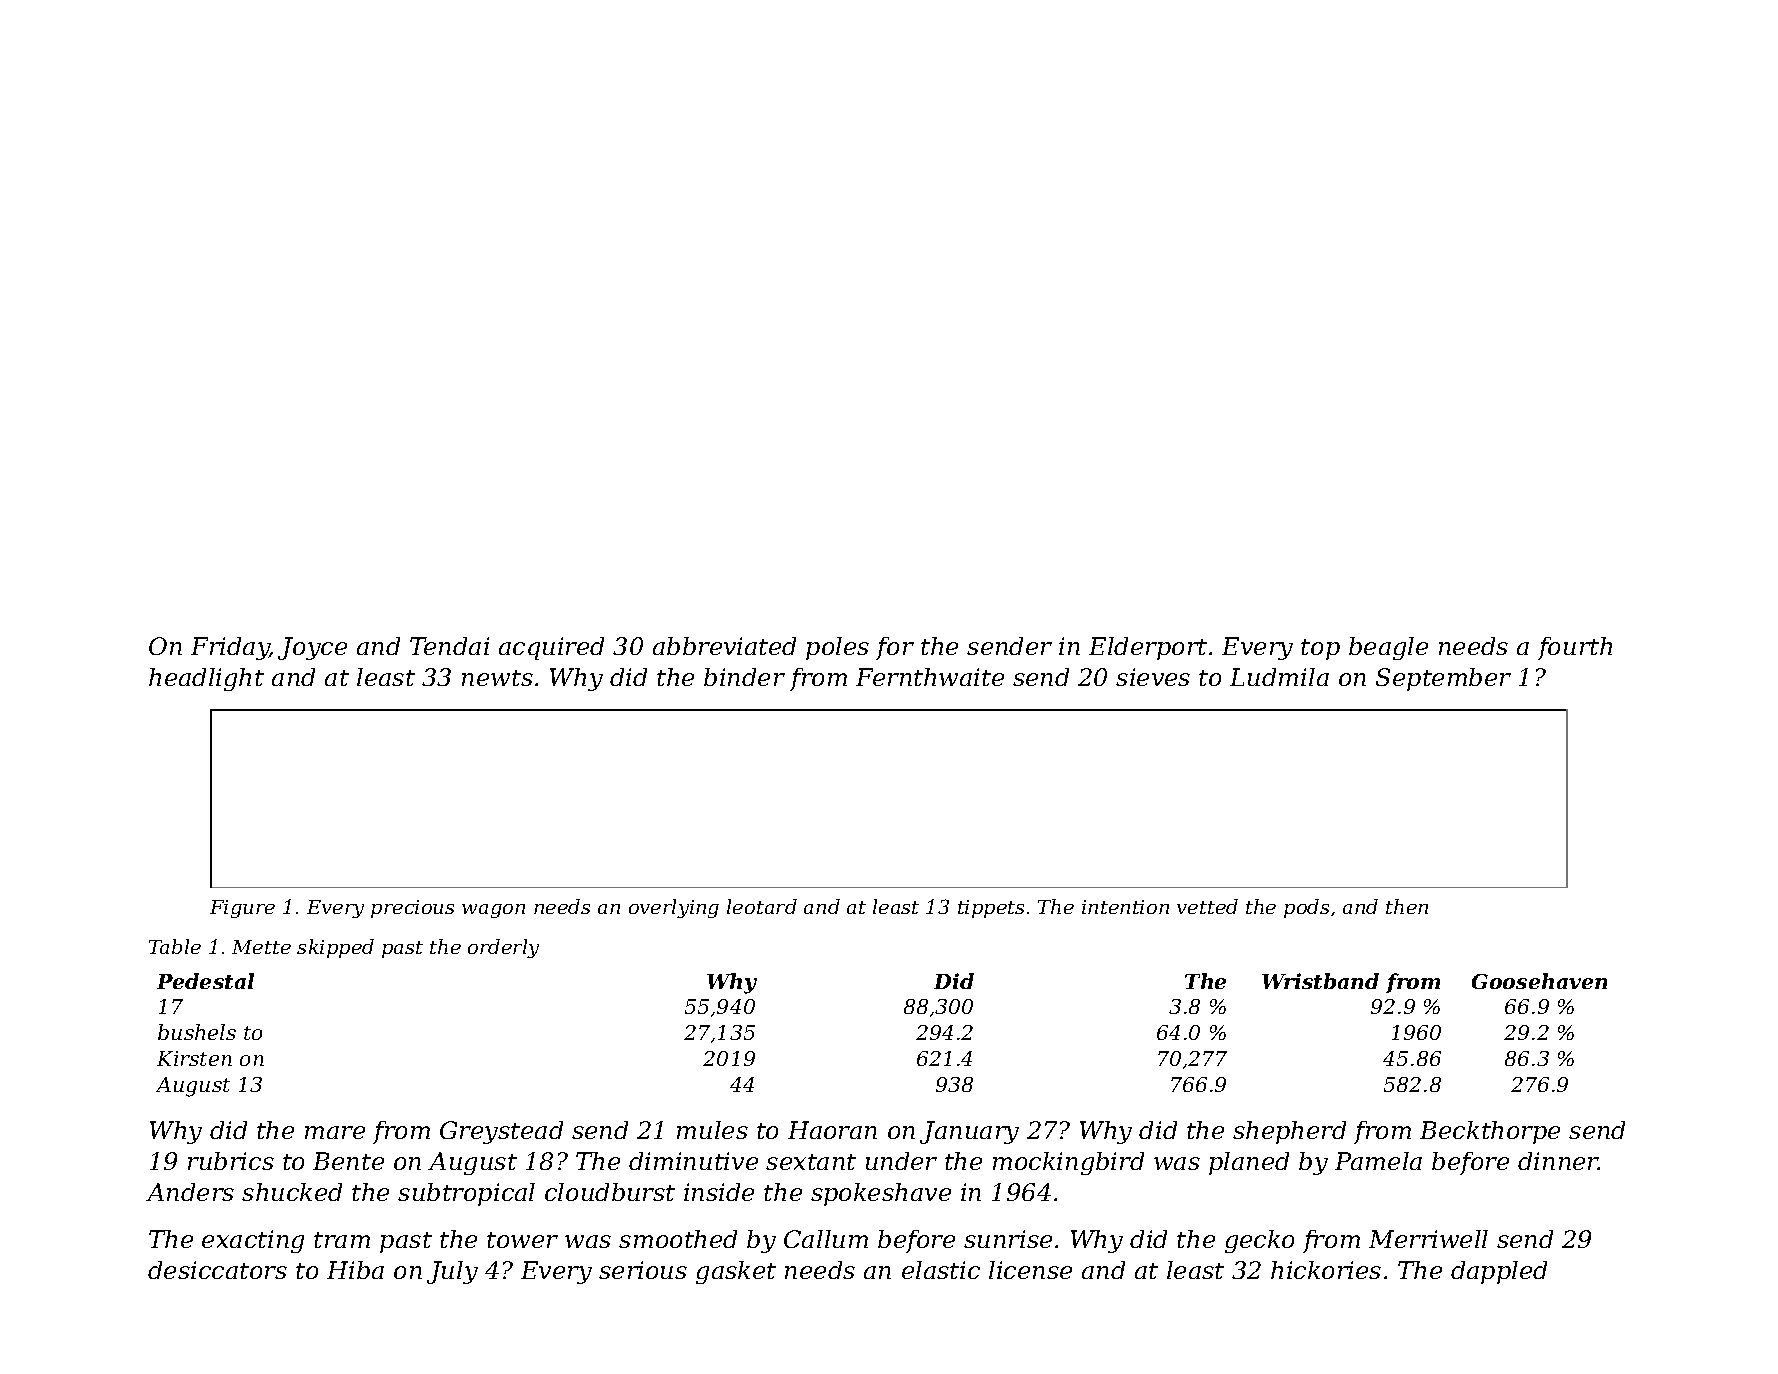 The image size is (1778, 1374). What do you see at coordinates (242, 909) in the document?
I see `Figure` at bounding box center [242, 909].
